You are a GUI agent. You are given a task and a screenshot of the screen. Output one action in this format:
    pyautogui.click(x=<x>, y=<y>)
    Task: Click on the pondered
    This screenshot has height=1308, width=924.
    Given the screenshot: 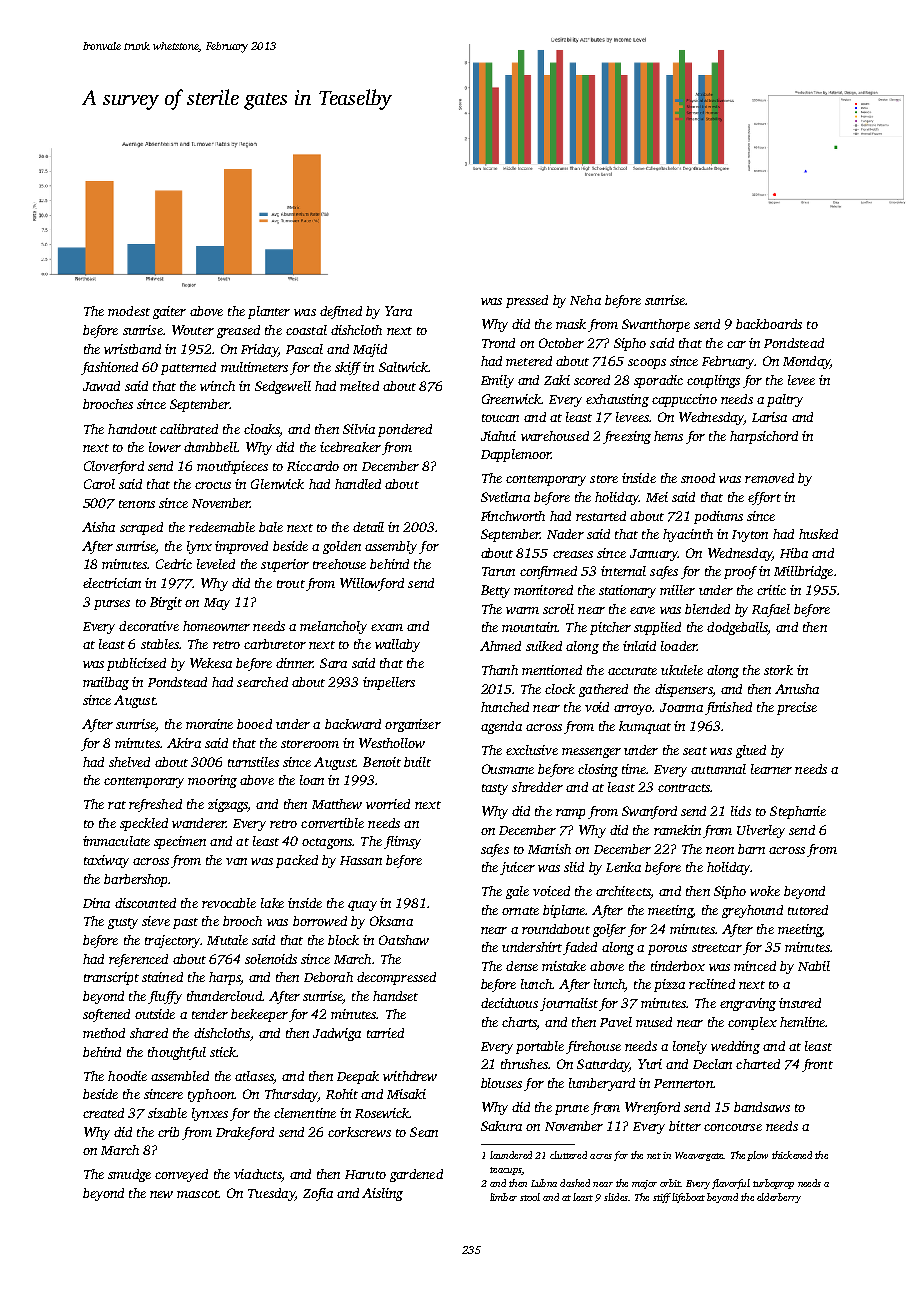 What is the action you would take?
    pyautogui.click(x=405, y=430)
